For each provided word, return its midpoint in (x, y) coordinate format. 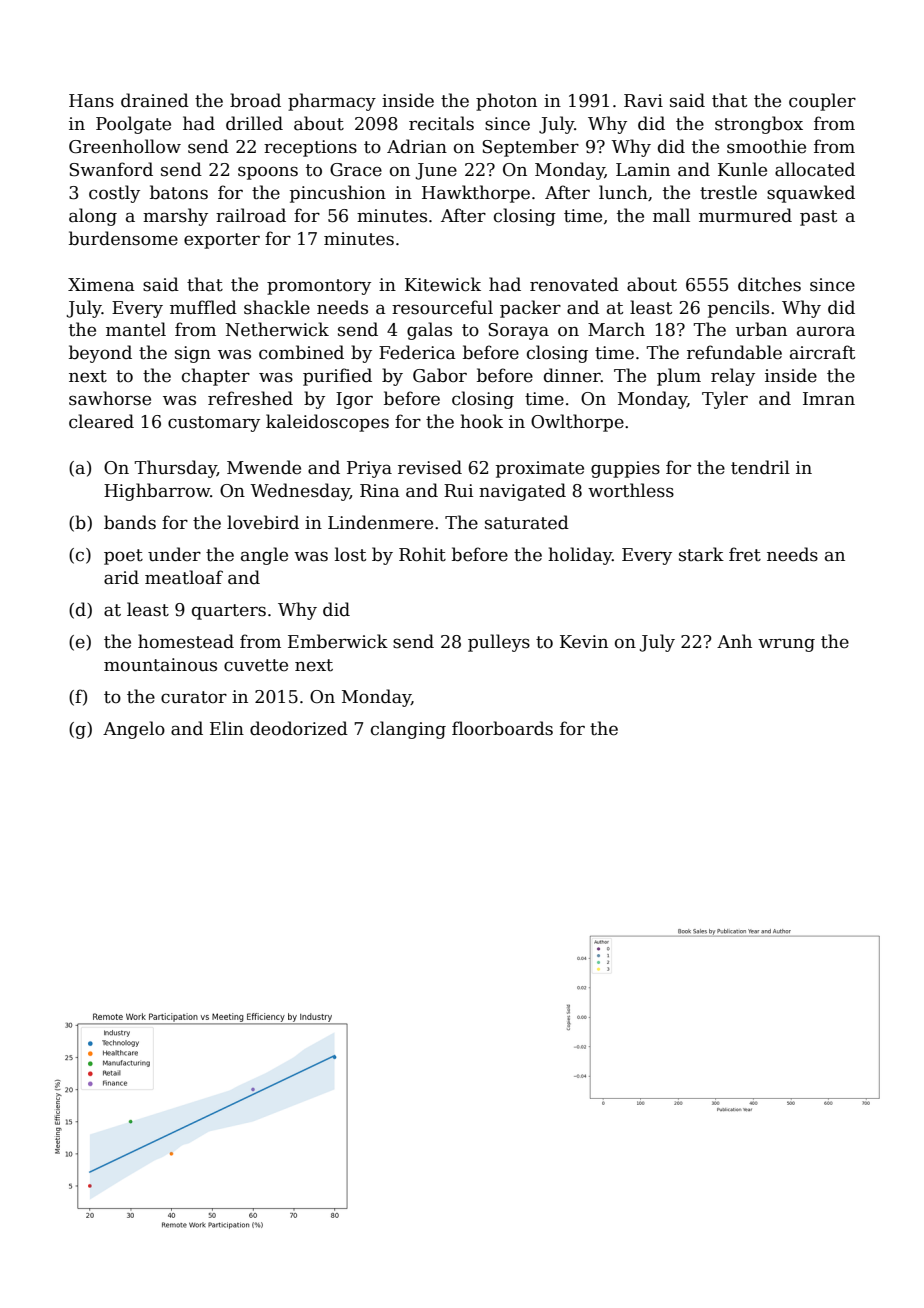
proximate (540, 469)
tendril (760, 467)
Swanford (111, 169)
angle (264, 556)
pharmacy (332, 102)
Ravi (643, 101)
